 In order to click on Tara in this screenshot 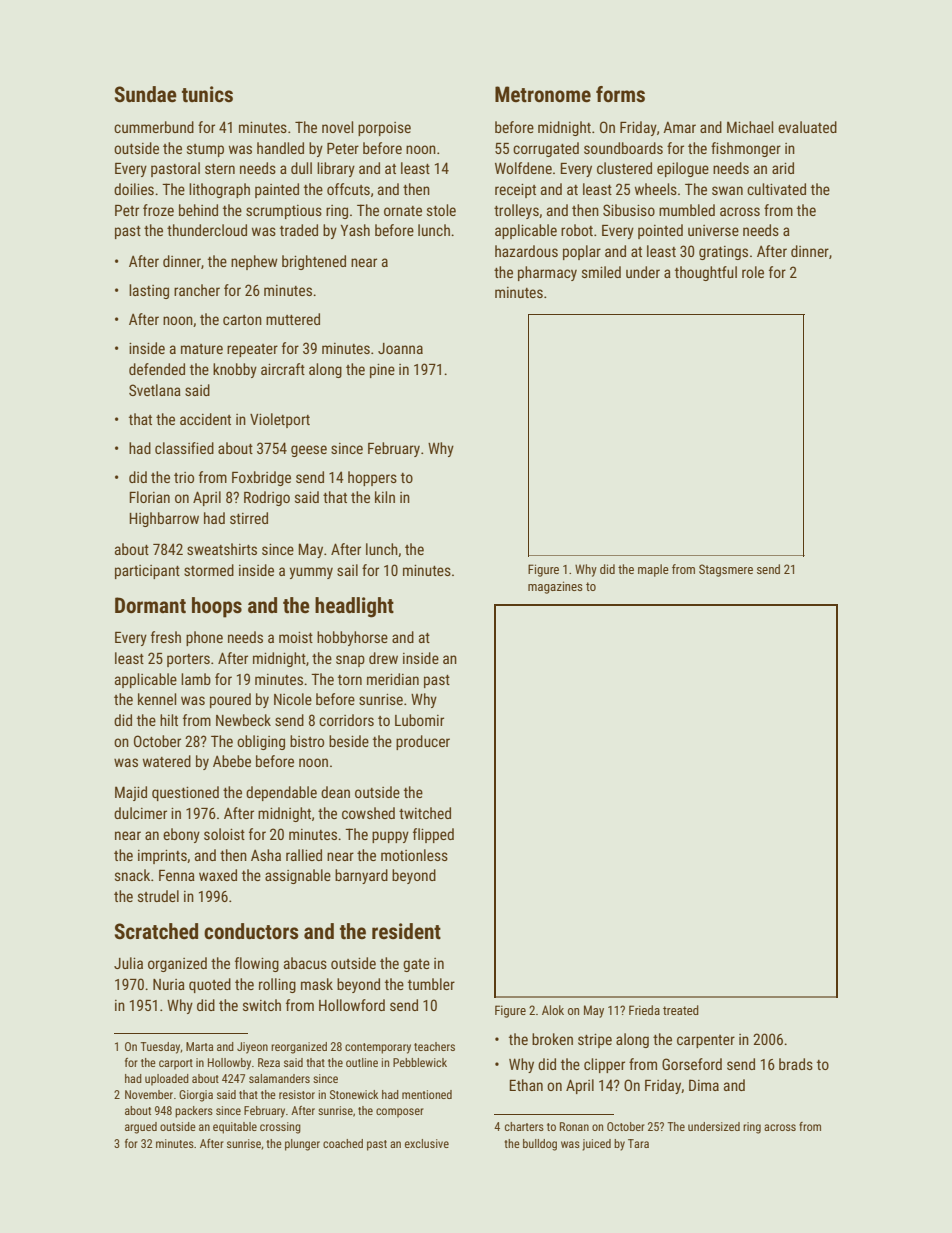, I will do `click(638, 1143)`.
